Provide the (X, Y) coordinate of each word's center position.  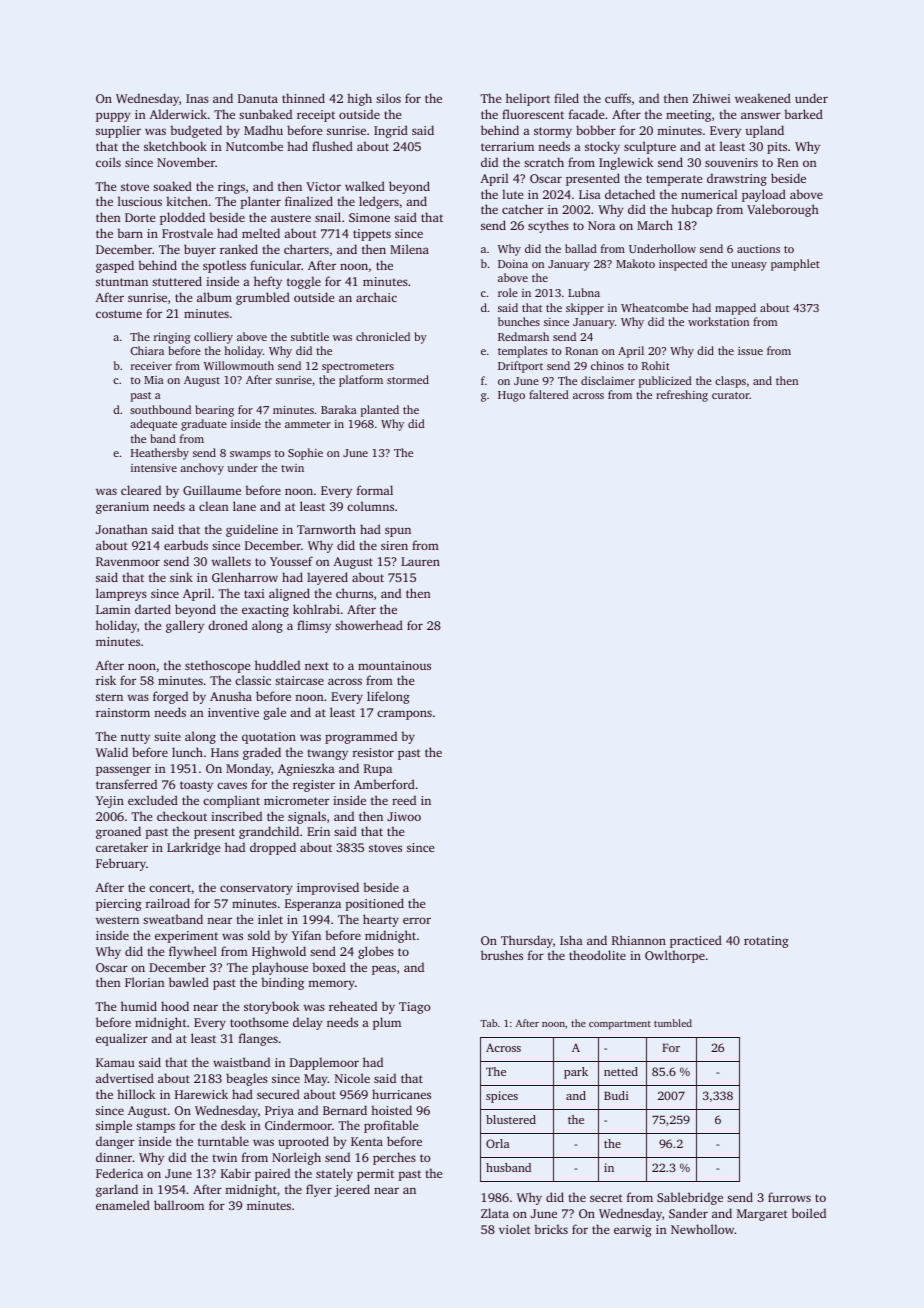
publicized (665, 382)
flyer (319, 1190)
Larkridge (193, 848)
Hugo (511, 396)
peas (384, 970)
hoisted (391, 1110)
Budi (616, 1095)
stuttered (177, 281)
